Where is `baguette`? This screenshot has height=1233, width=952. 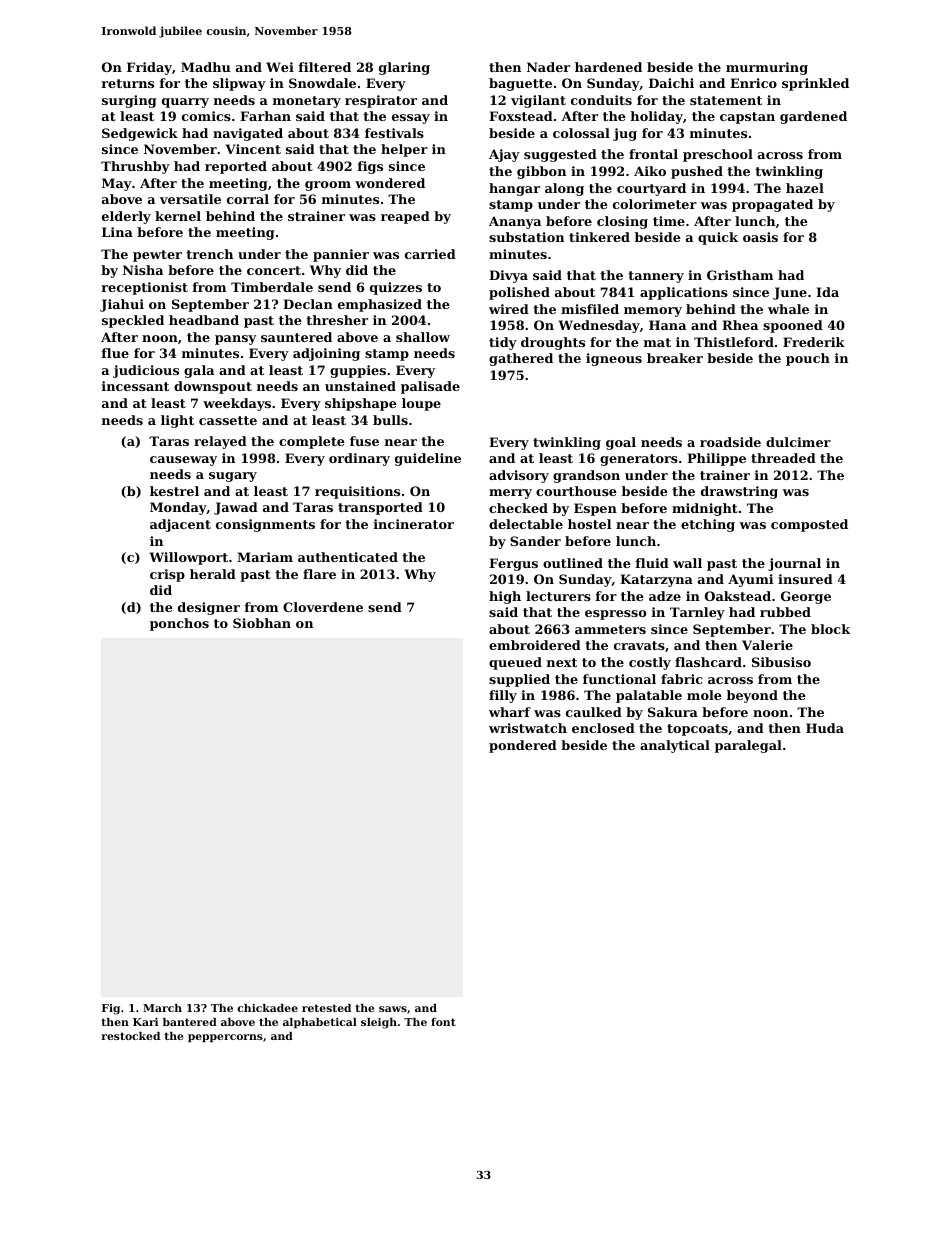 baguette is located at coordinates (520, 84).
